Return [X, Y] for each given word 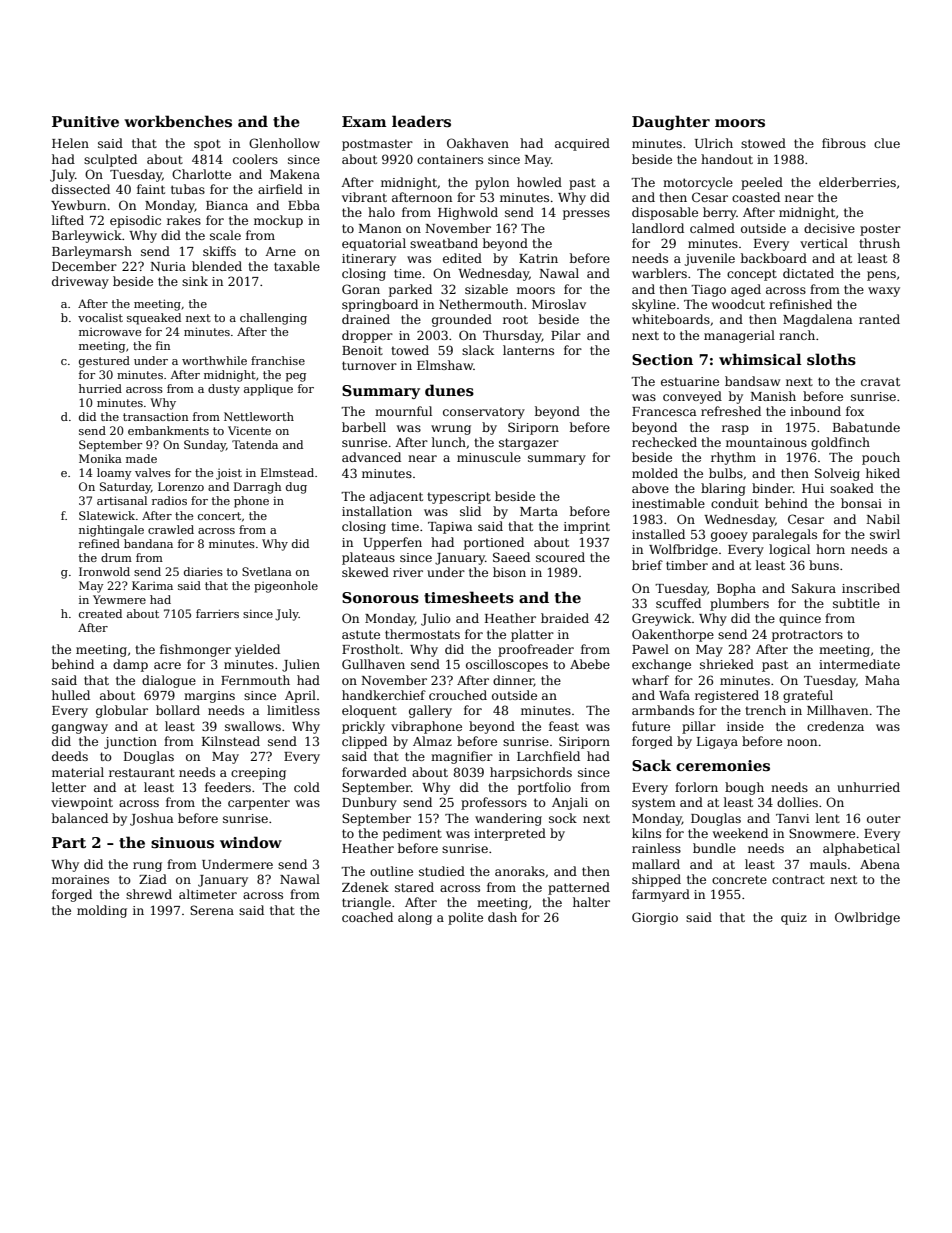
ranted [879, 319]
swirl [885, 534]
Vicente [249, 430]
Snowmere [822, 833]
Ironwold [104, 571]
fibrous [844, 143]
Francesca [664, 411]
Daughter [671, 122]
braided [565, 618]
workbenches [178, 121]
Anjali [570, 803]
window [251, 842]
